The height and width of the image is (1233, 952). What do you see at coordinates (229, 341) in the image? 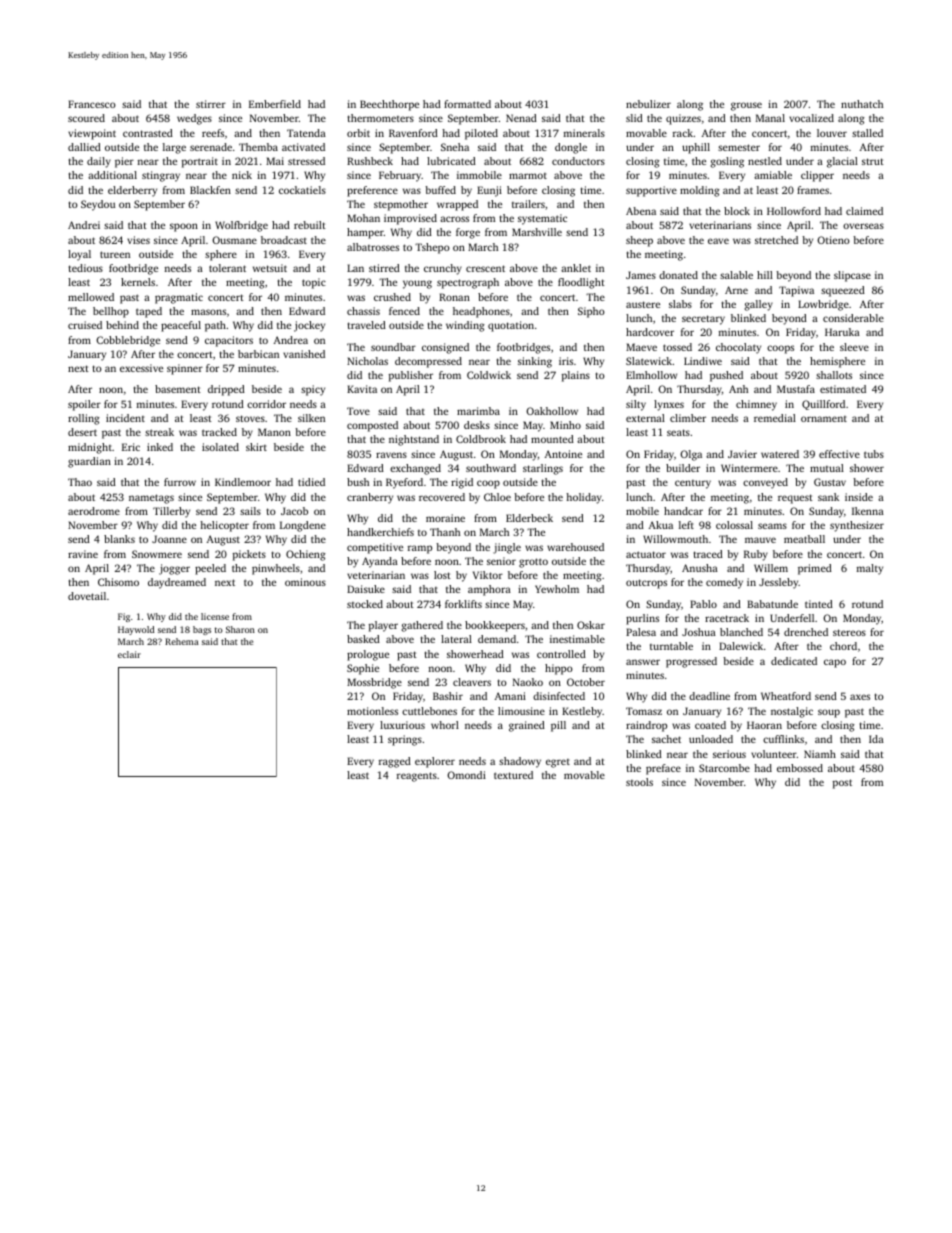
I see `capacitors` at bounding box center [229, 341].
